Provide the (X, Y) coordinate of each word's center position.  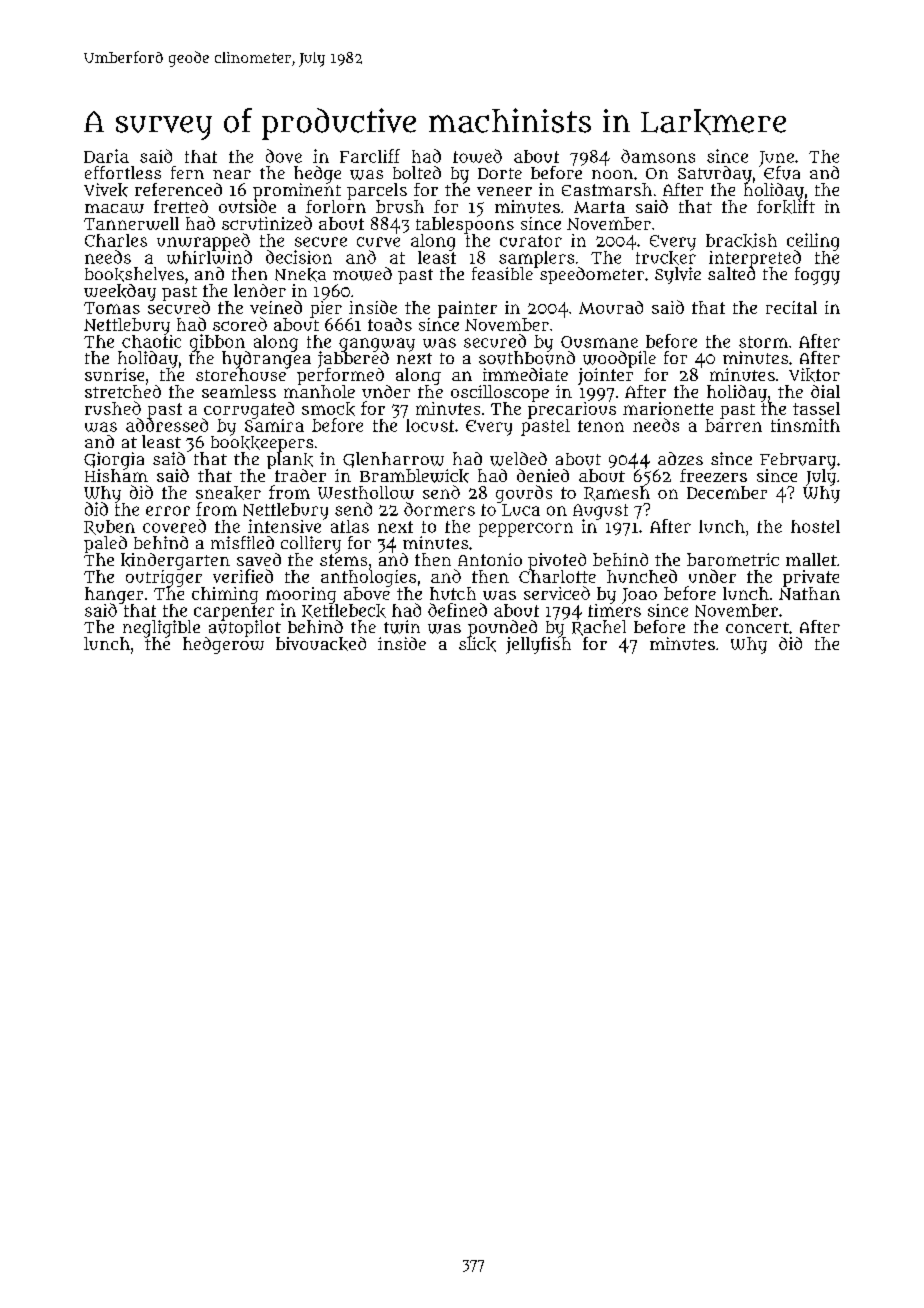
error (168, 511)
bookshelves (134, 274)
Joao (639, 596)
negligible (161, 628)
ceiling (813, 241)
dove (284, 156)
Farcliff (370, 156)
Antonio (490, 559)
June (777, 158)
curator (531, 241)
